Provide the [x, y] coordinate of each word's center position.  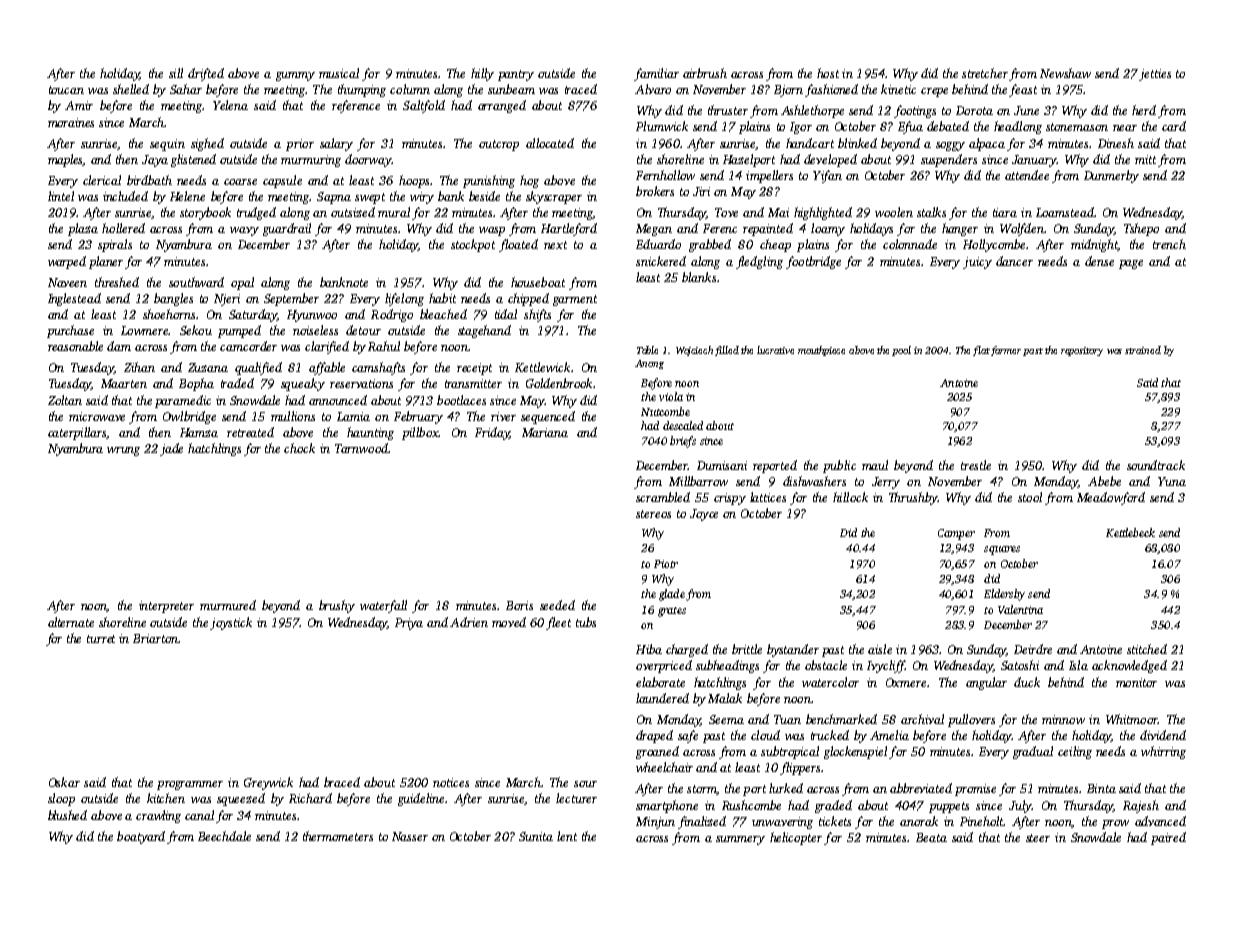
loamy [828, 229]
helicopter [796, 838]
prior [300, 145]
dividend [1163, 735]
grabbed [710, 245]
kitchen [166, 798]
